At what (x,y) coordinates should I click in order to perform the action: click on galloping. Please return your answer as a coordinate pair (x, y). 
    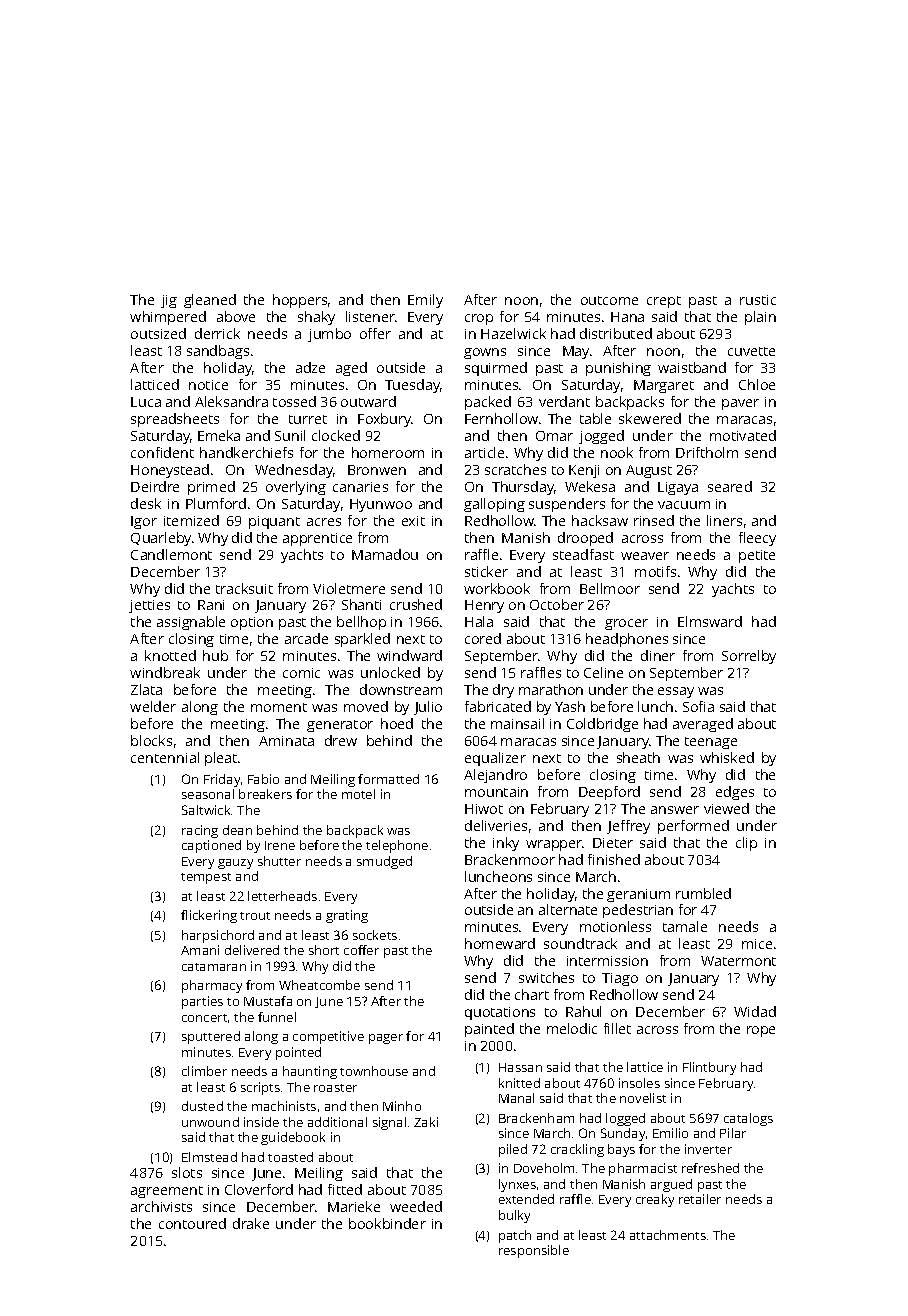
    Looking at the image, I should click on (494, 505).
